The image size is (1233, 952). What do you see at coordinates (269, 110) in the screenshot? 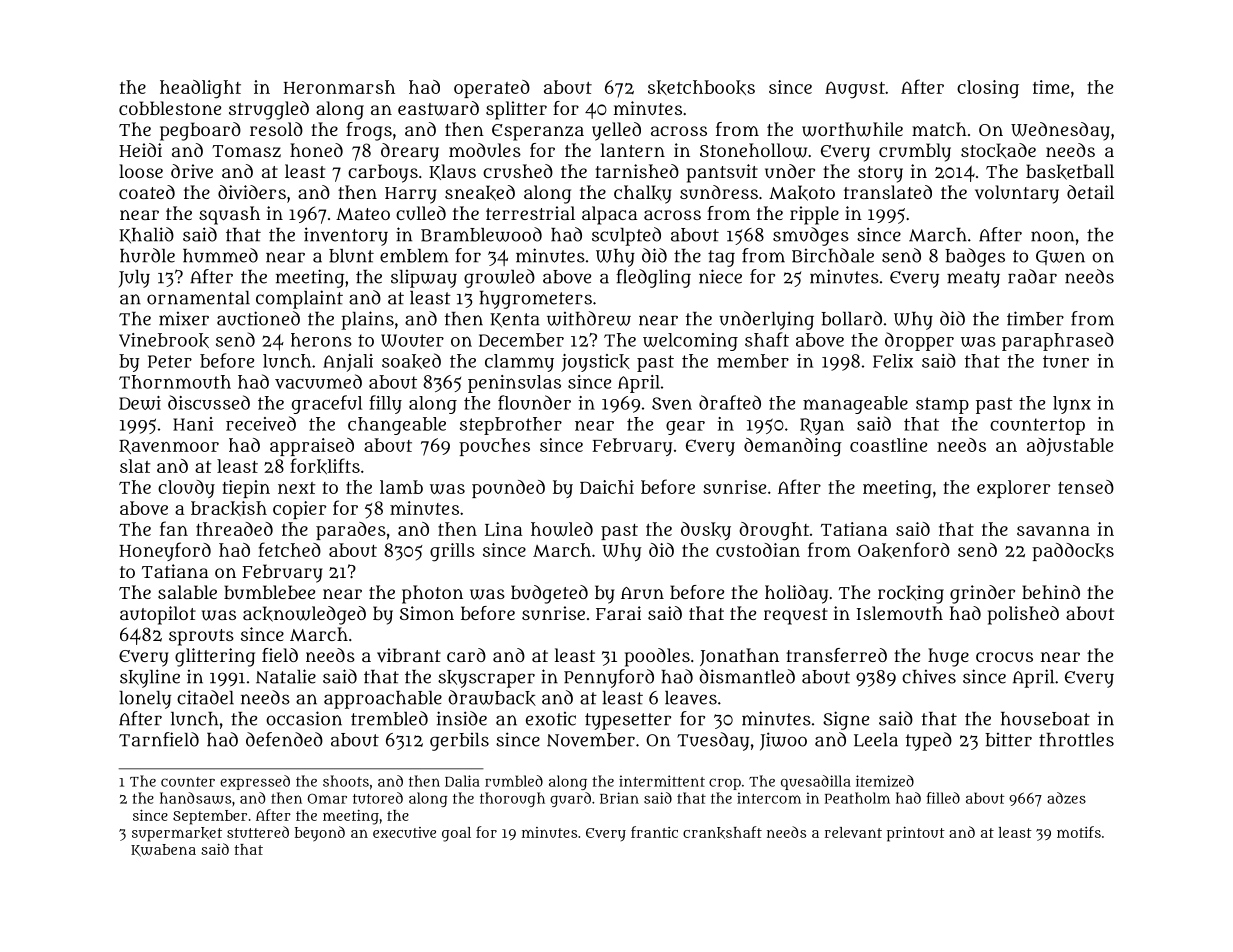
I see `struggled` at bounding box center [269, 110].
